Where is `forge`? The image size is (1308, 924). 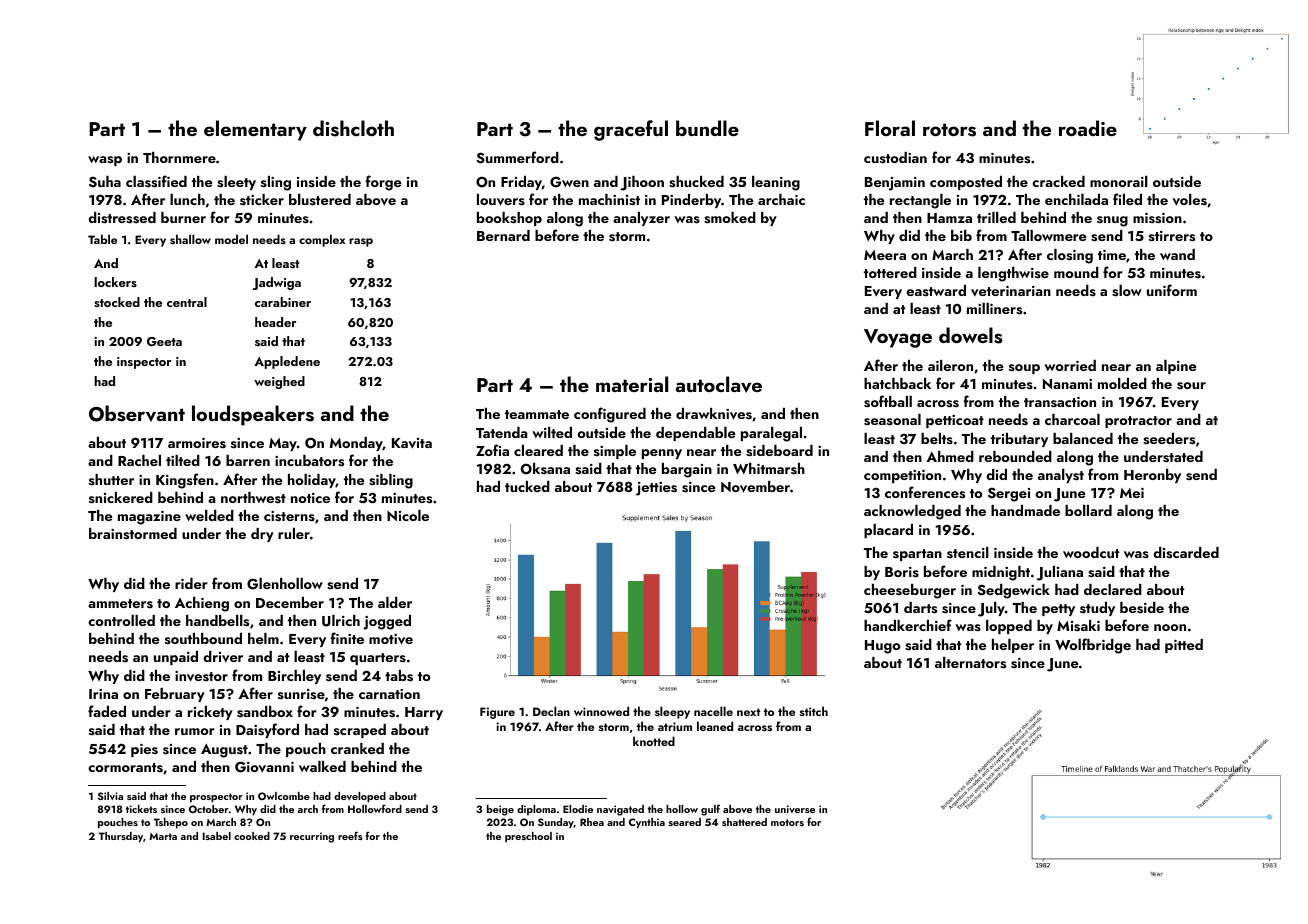 forge is located at coordinates (383, 183).
